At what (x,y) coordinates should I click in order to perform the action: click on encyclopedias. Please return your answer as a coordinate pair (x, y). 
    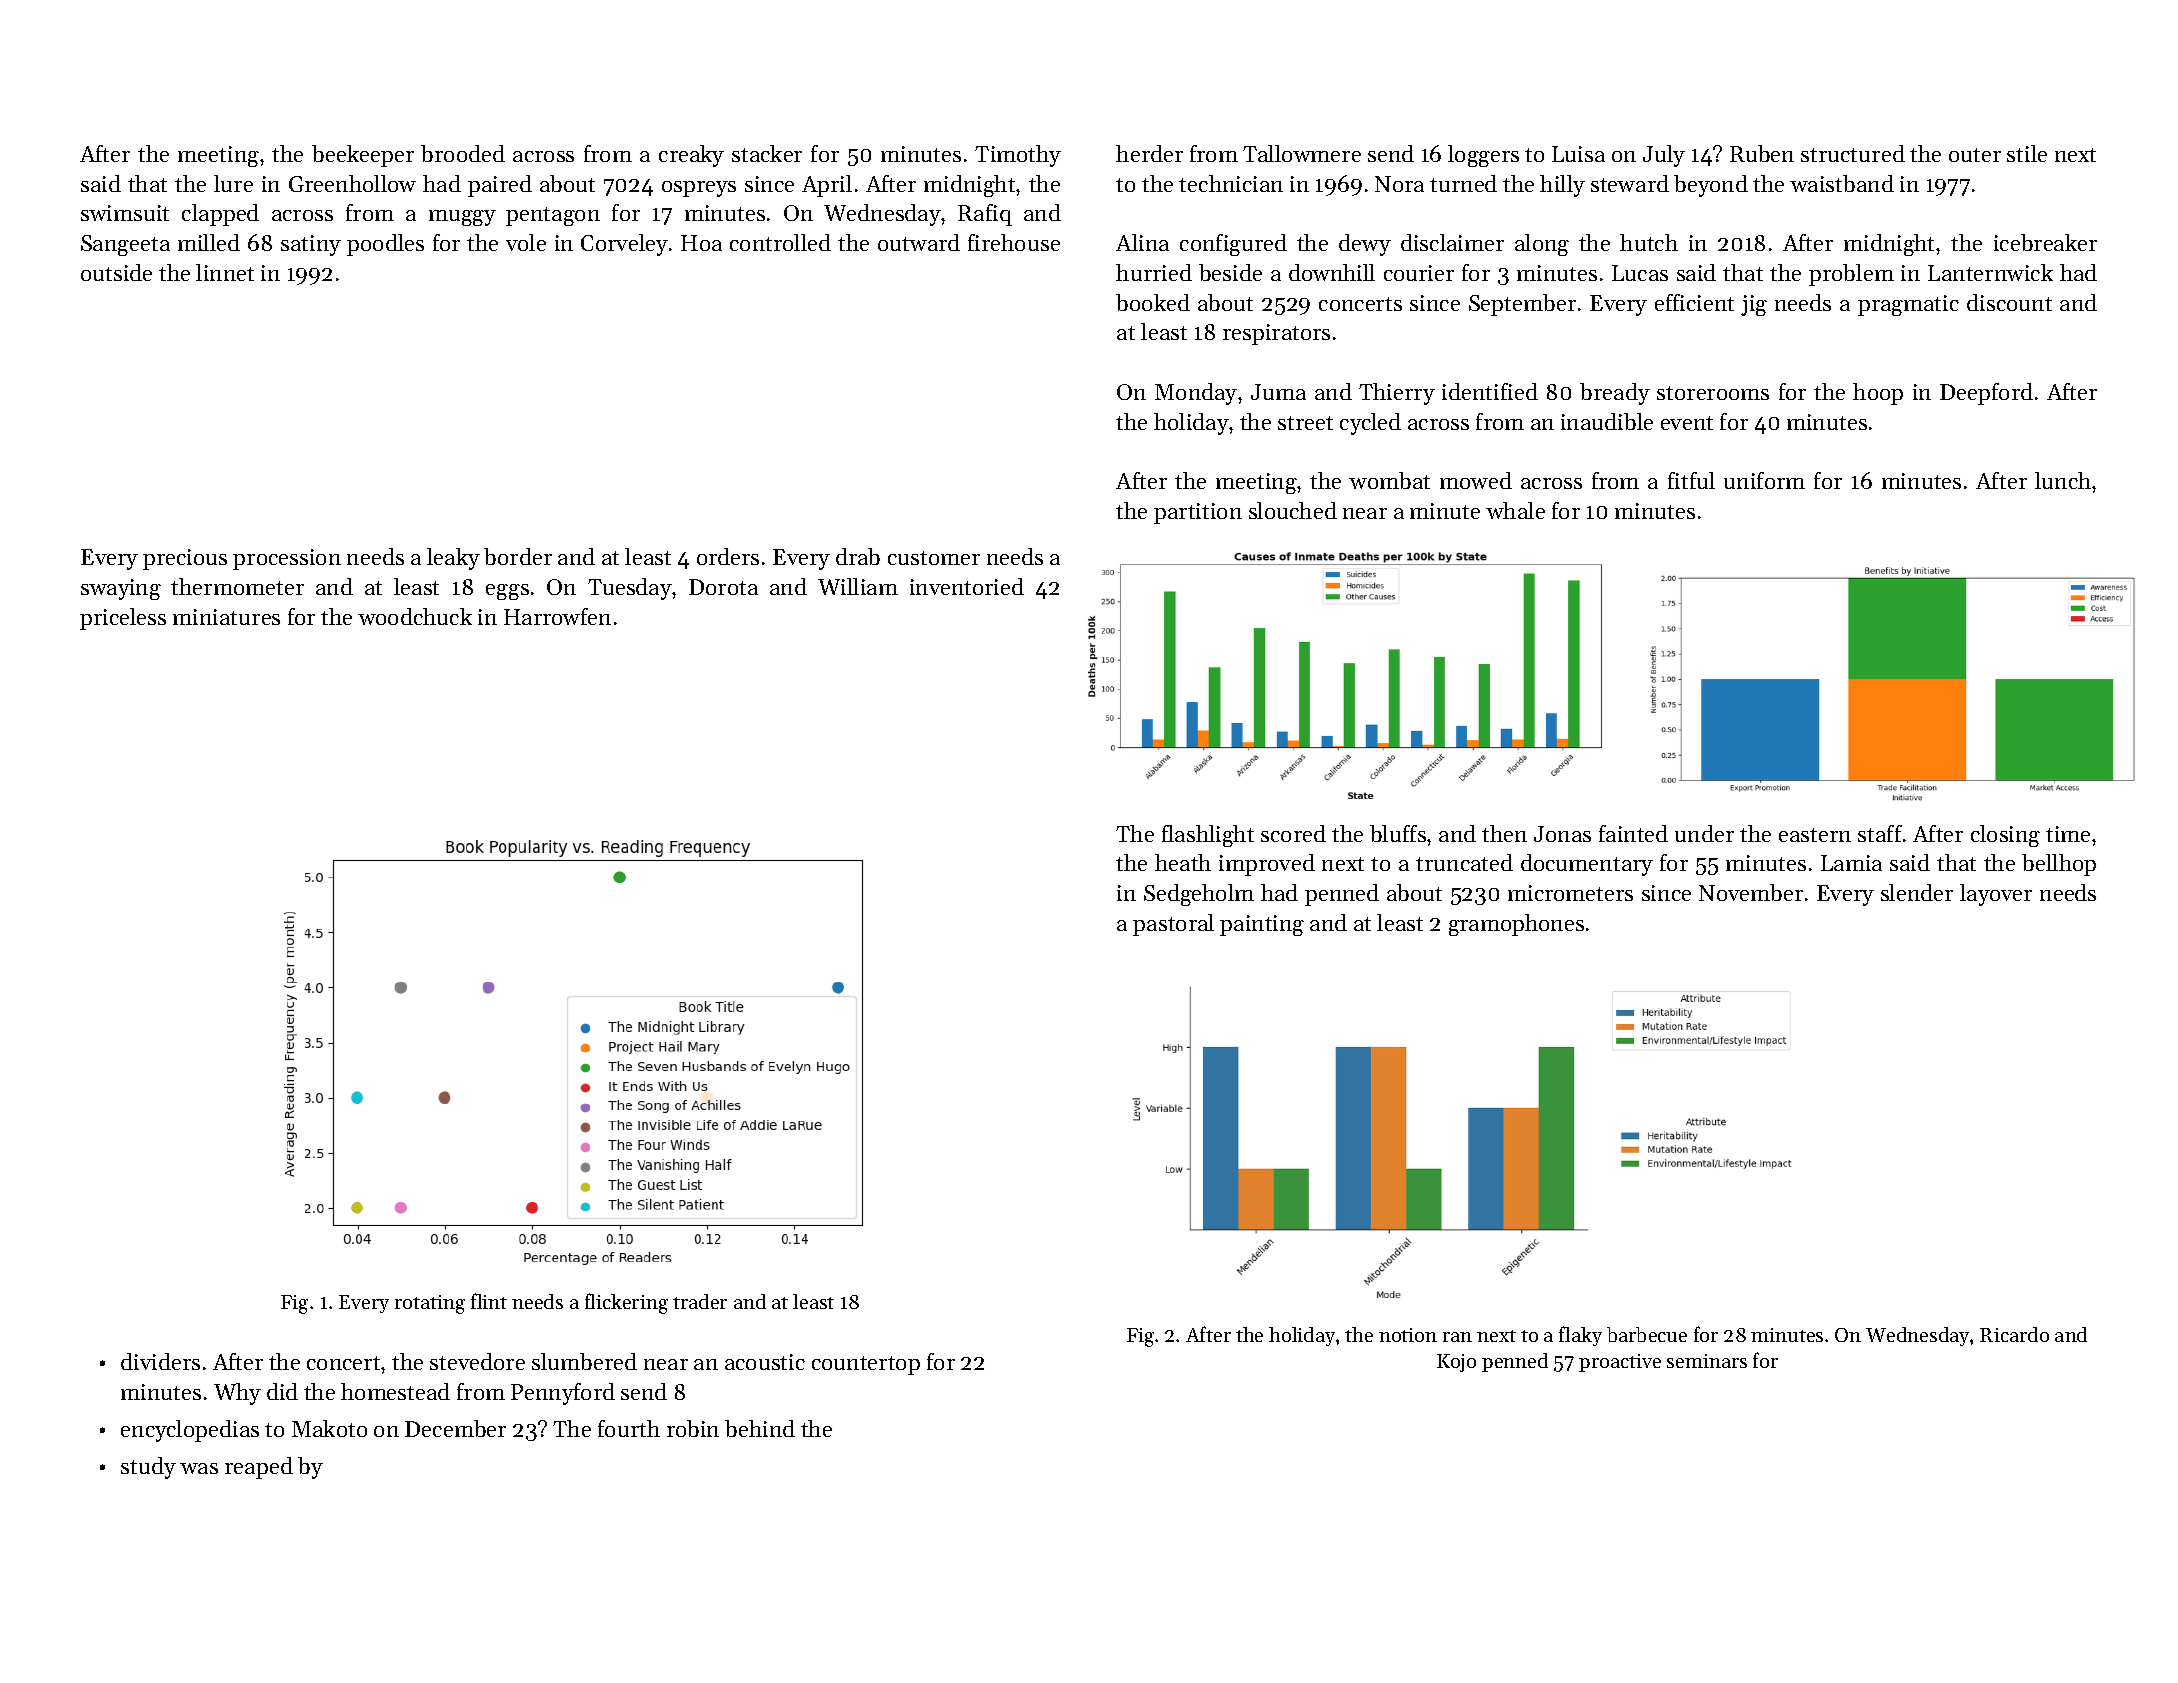
    Looking at the image, I should click on (190, 1431).
